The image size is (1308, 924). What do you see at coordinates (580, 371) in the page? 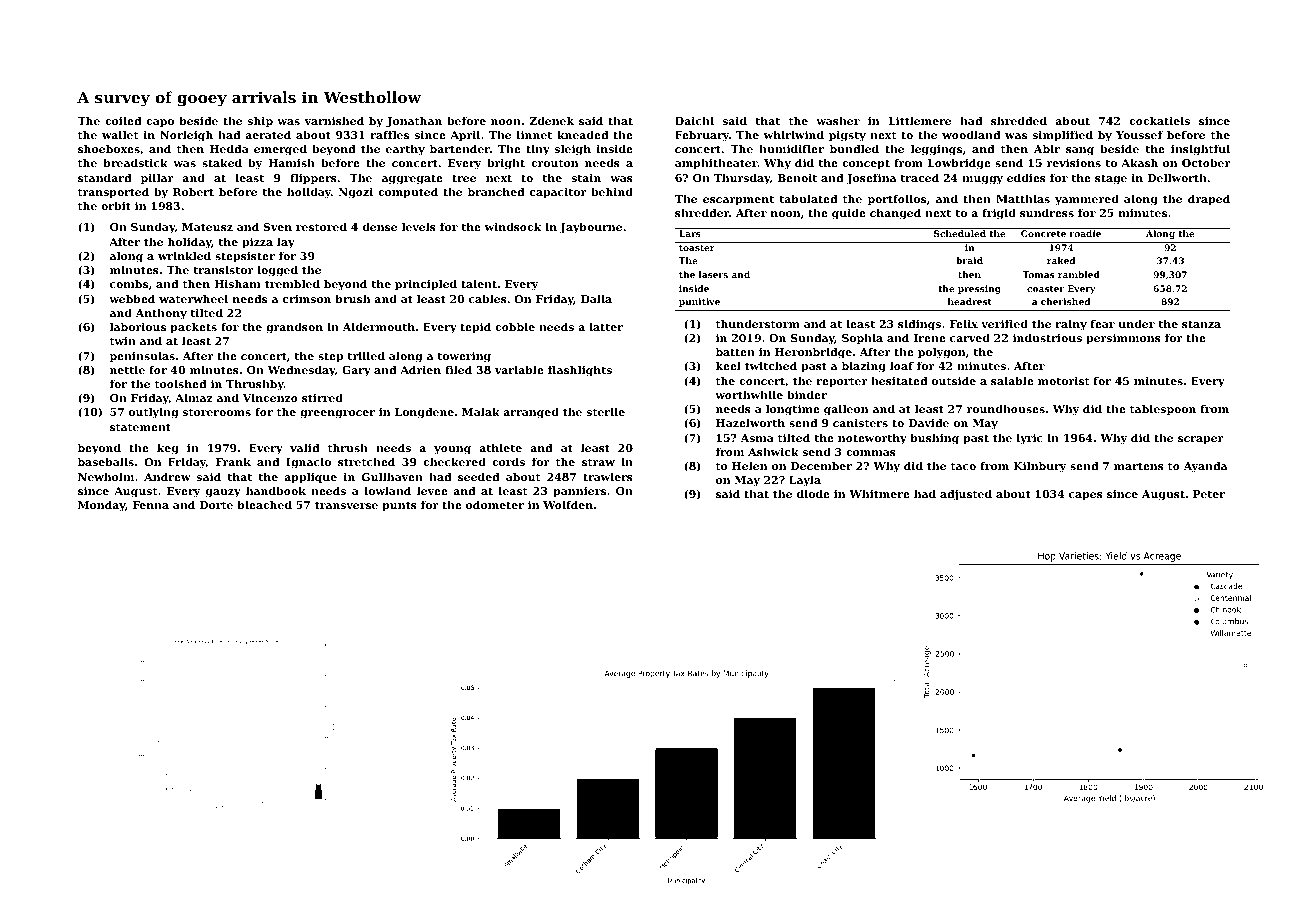
I see `flashlights` at bounding box center [580, 371].
